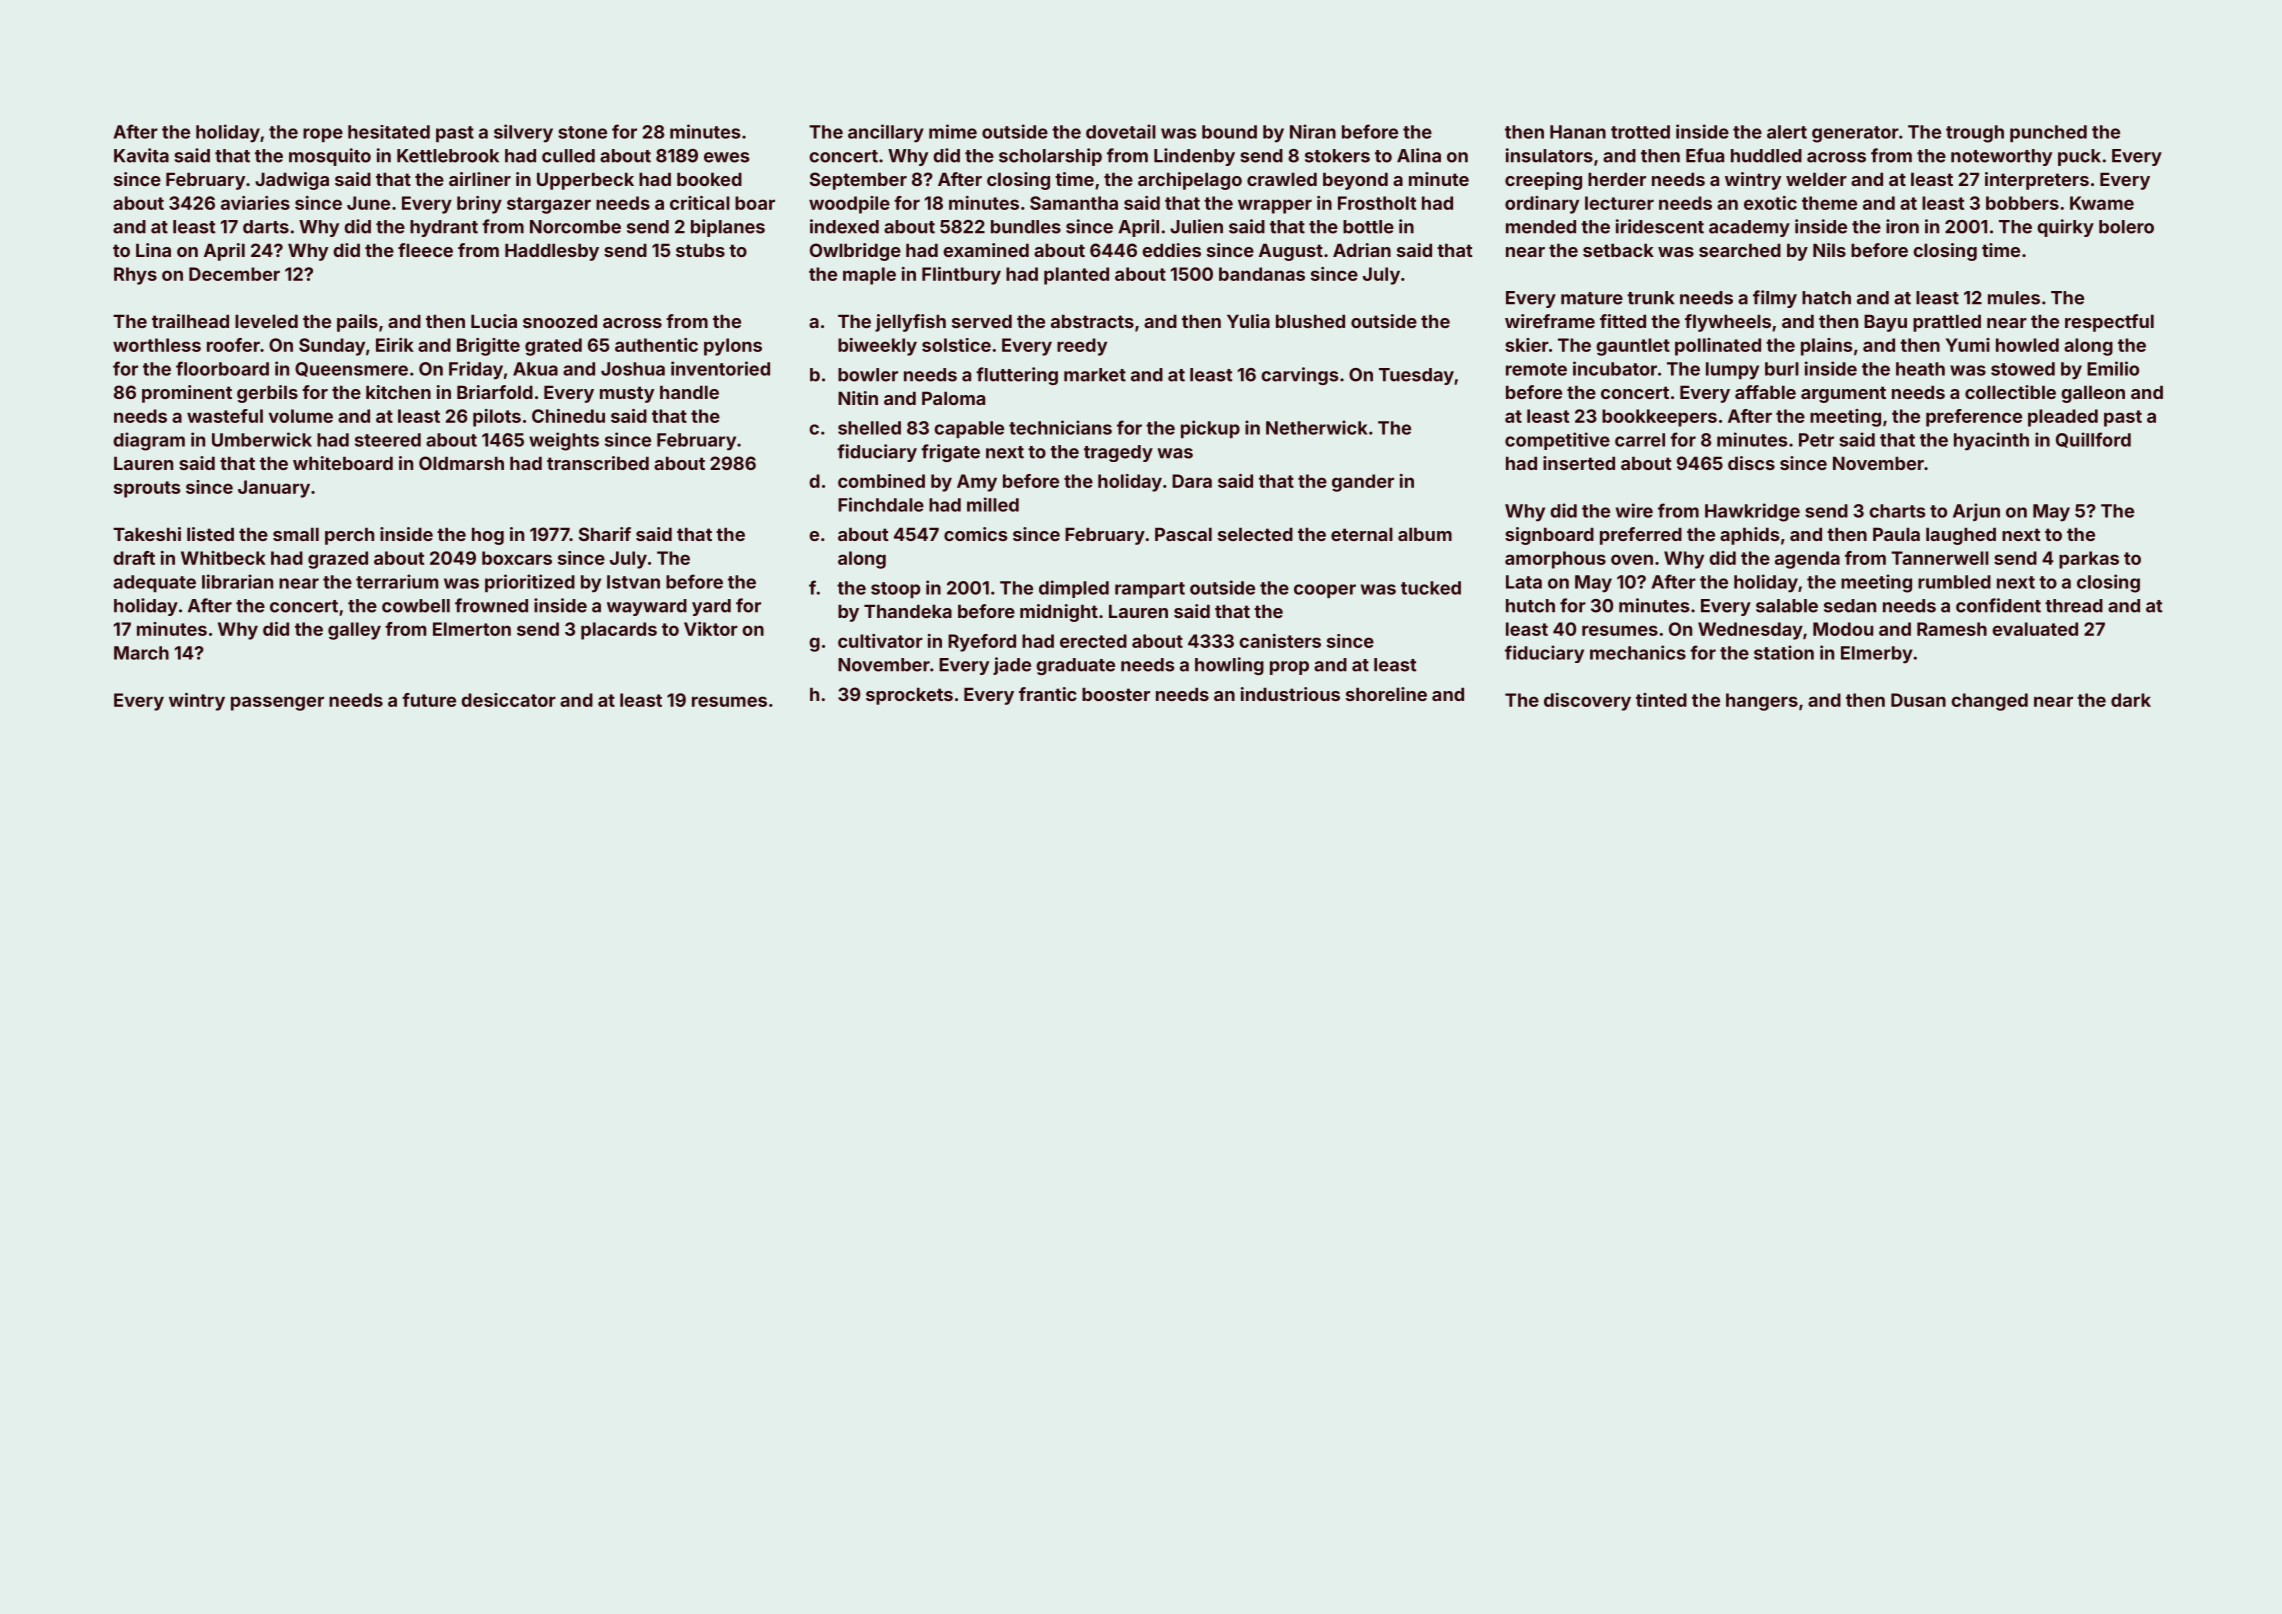  I want to click on Kettlebrook, so click(448, 156).
